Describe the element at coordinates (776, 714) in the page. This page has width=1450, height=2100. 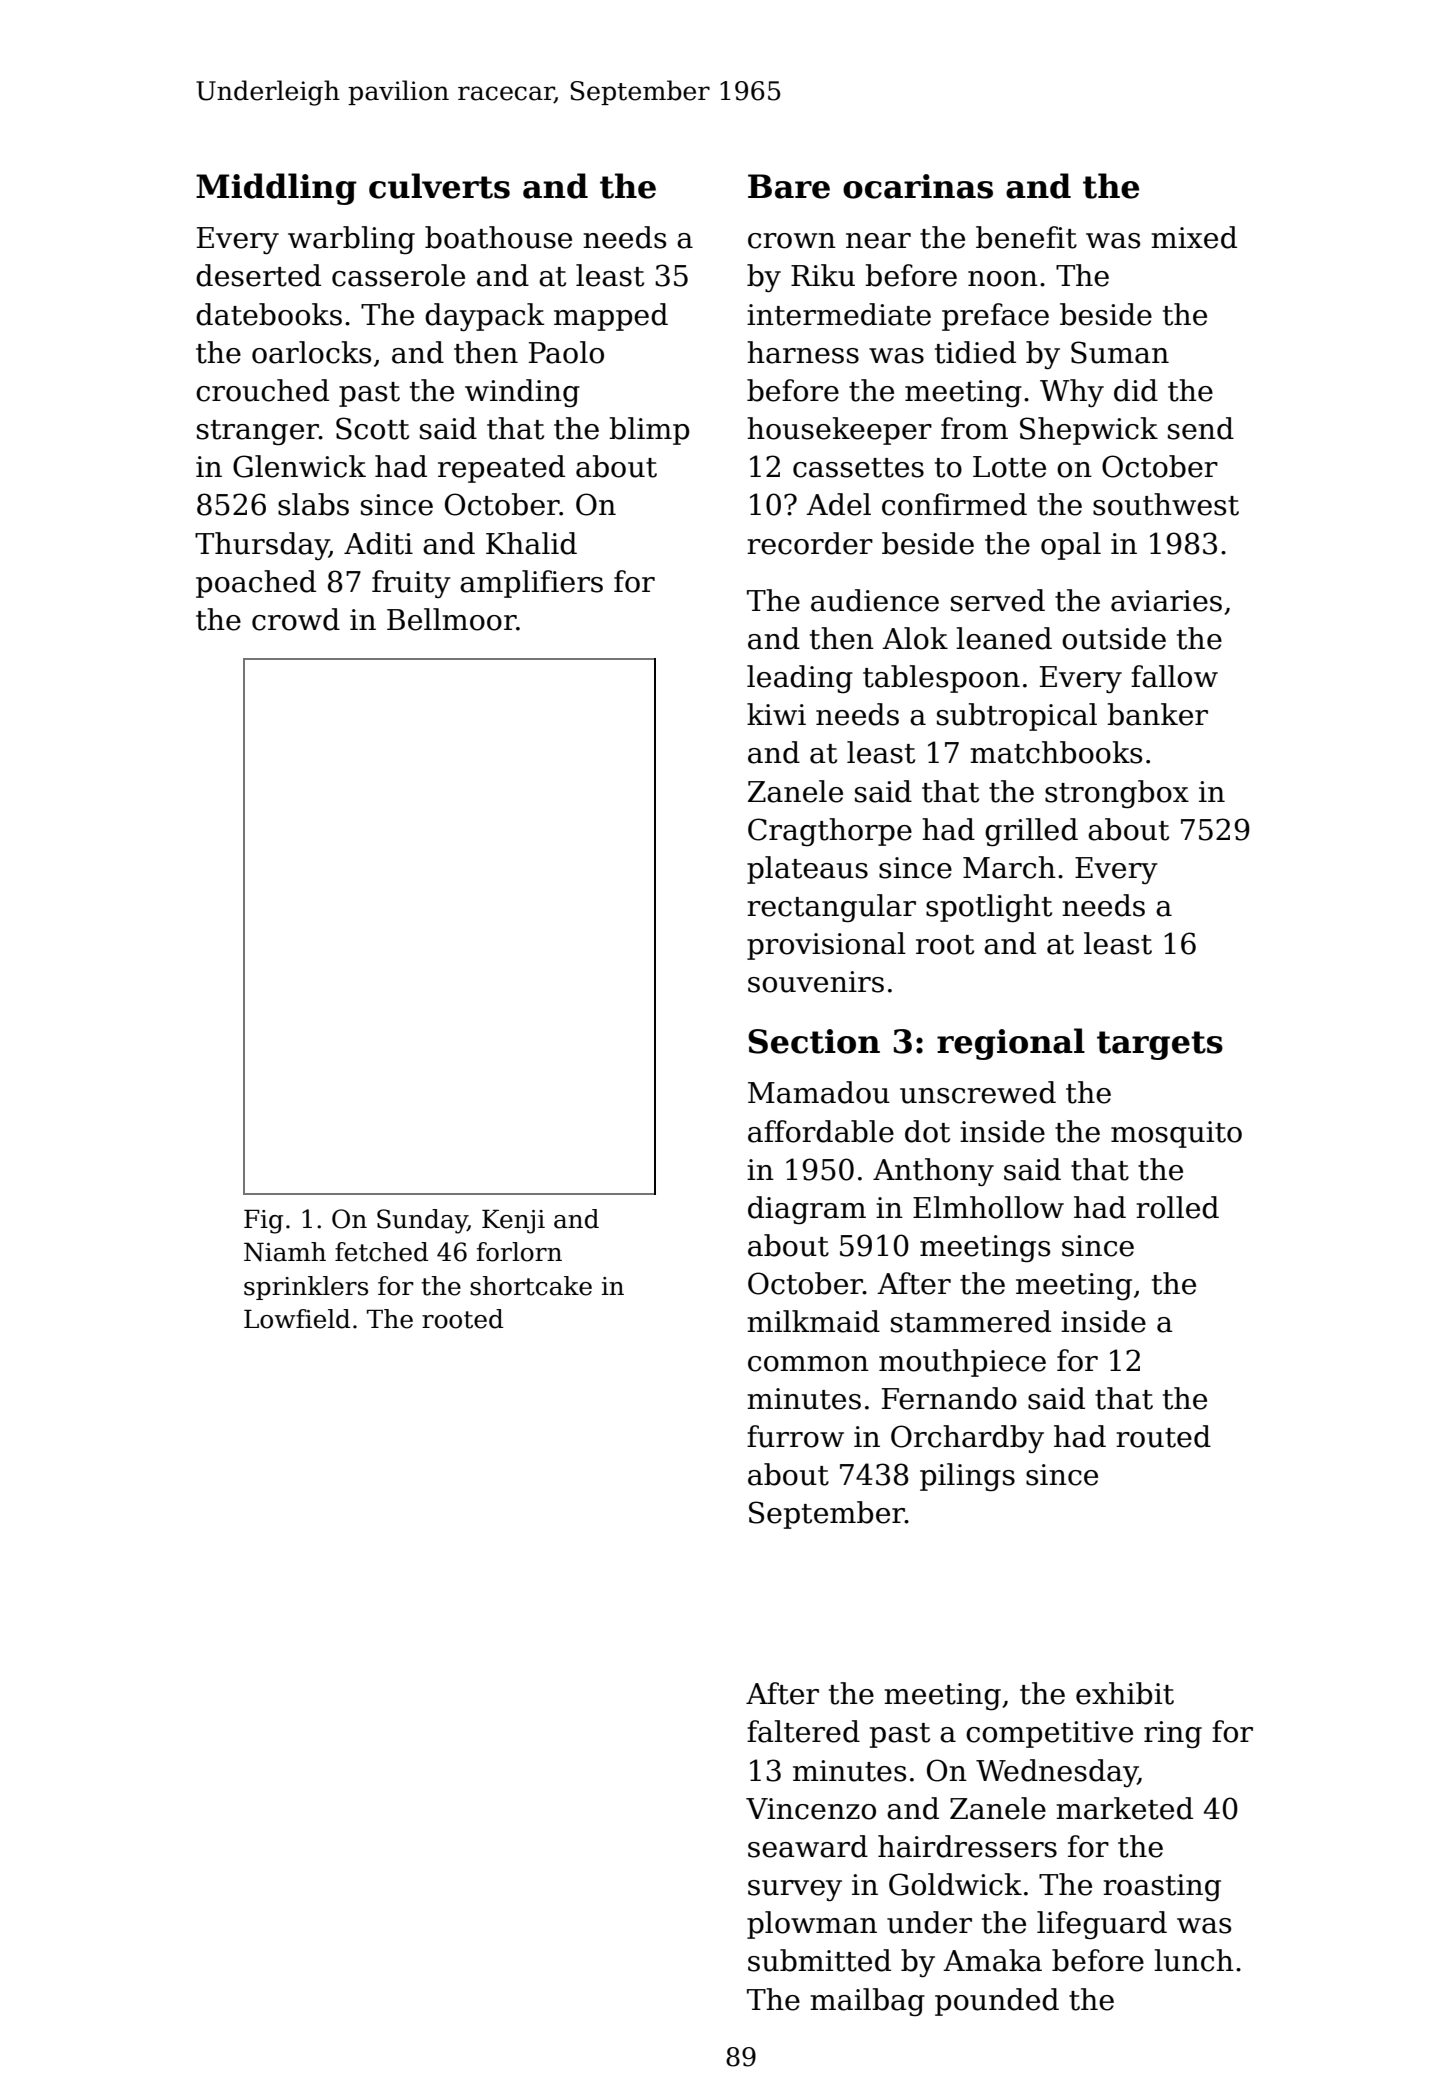
I see `kiwi` at that location.
